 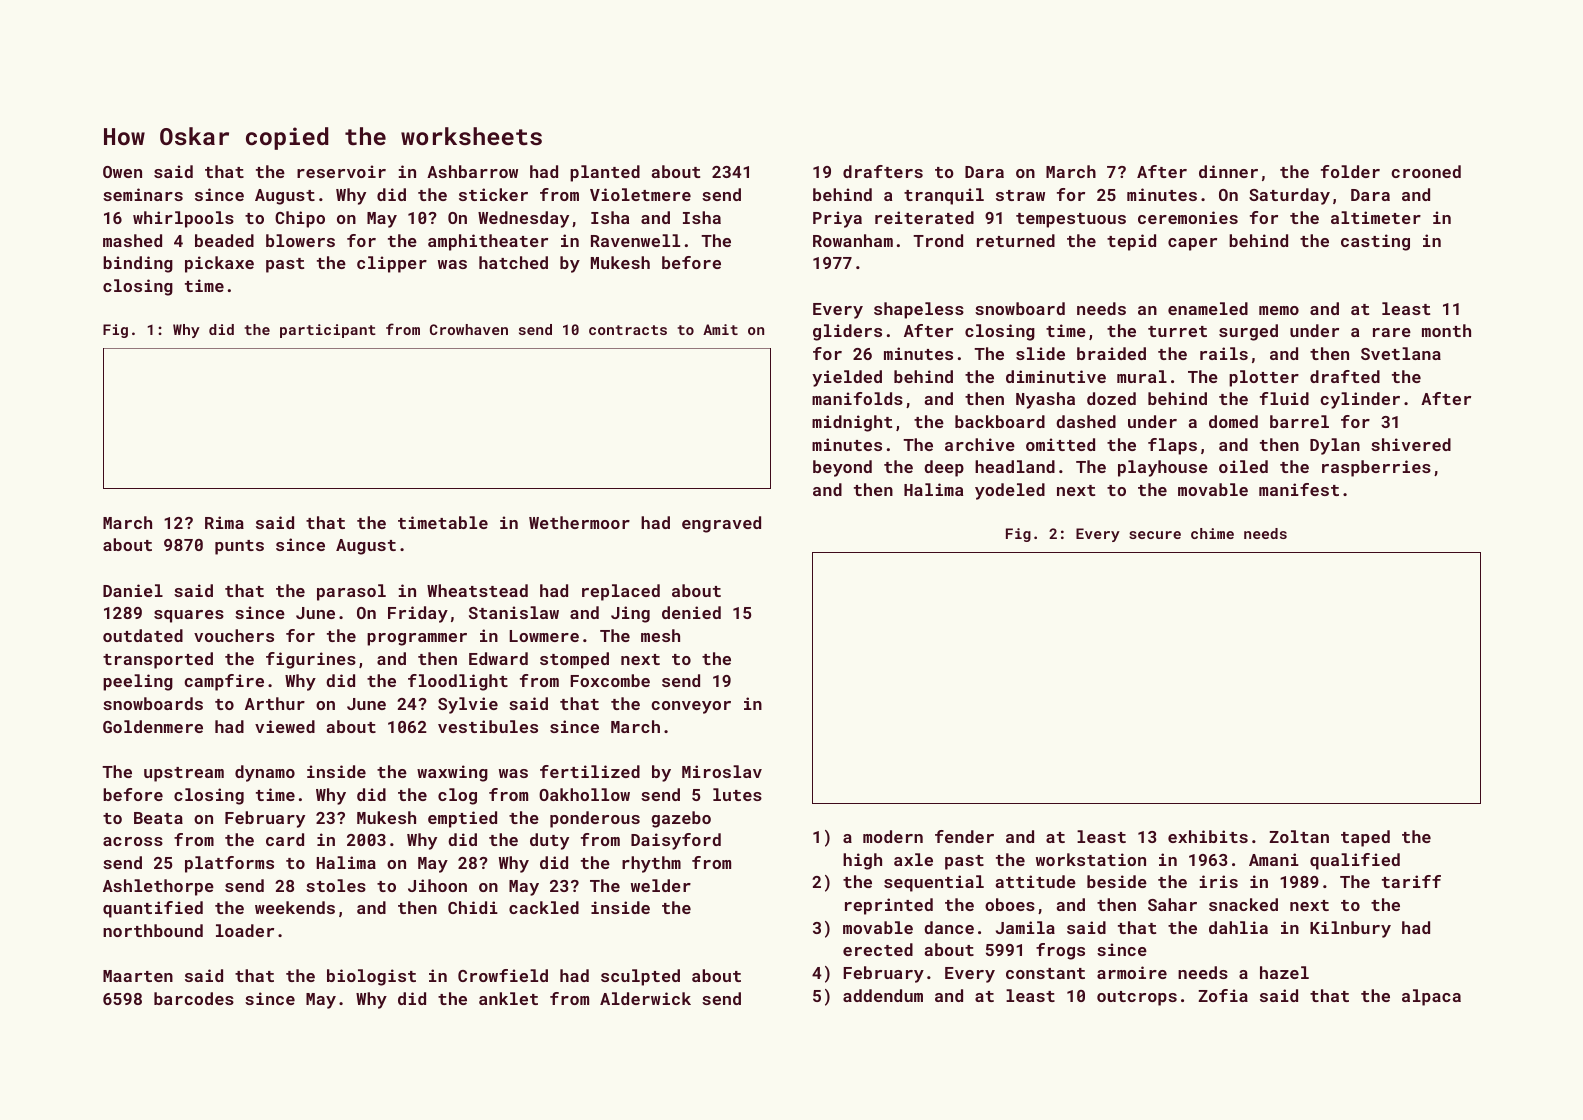 What do you see at coordinates (122, 172) in the document?
I see `Owen` at bounding box center [122, 172].
